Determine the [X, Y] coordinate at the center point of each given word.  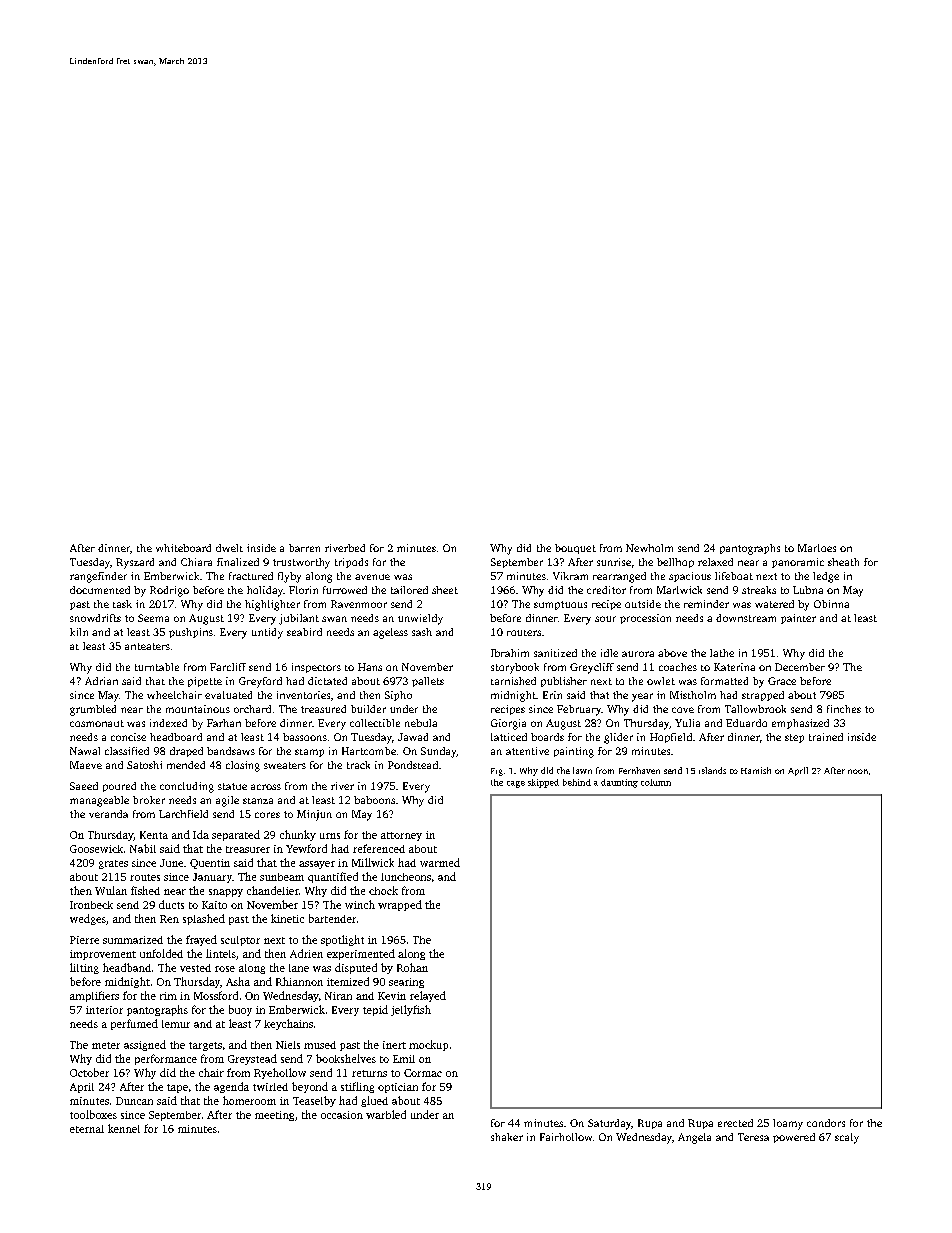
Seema [153, 618]
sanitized [555, 653]
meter [106, 1045]
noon [858, 771]
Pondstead [413, 765]
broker [149, 800]
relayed [428, 996]
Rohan [412, 967]
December [800, 667]
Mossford [216, 995]
